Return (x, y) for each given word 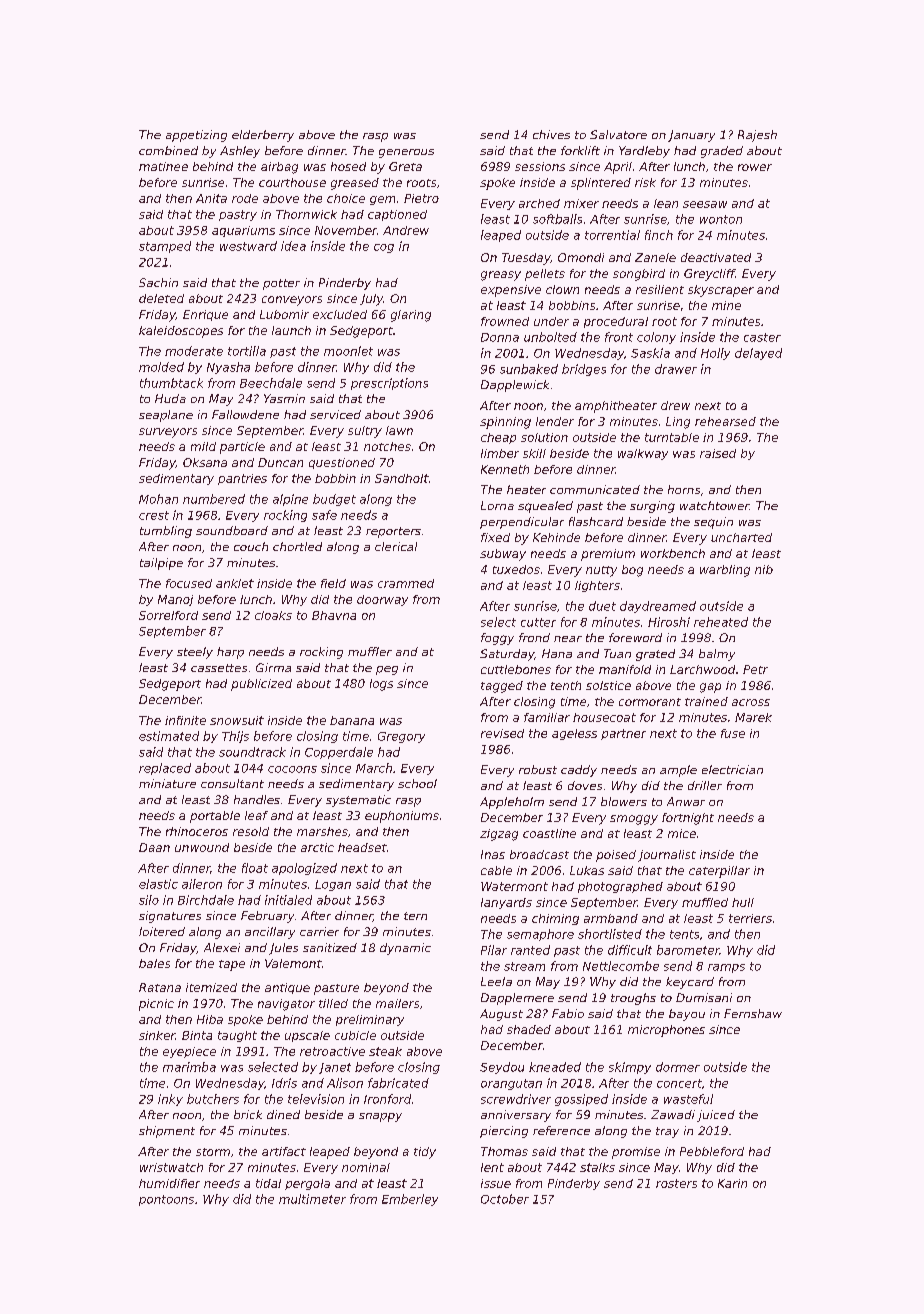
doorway (382, 600)
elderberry (263, 136)
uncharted (741, 537)
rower (755, 167)
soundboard (232, 530)
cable (496, 870)
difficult (630, 950)
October (505, 1199)
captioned (397, 215)
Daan (154, 847)
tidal (268, 1183)
